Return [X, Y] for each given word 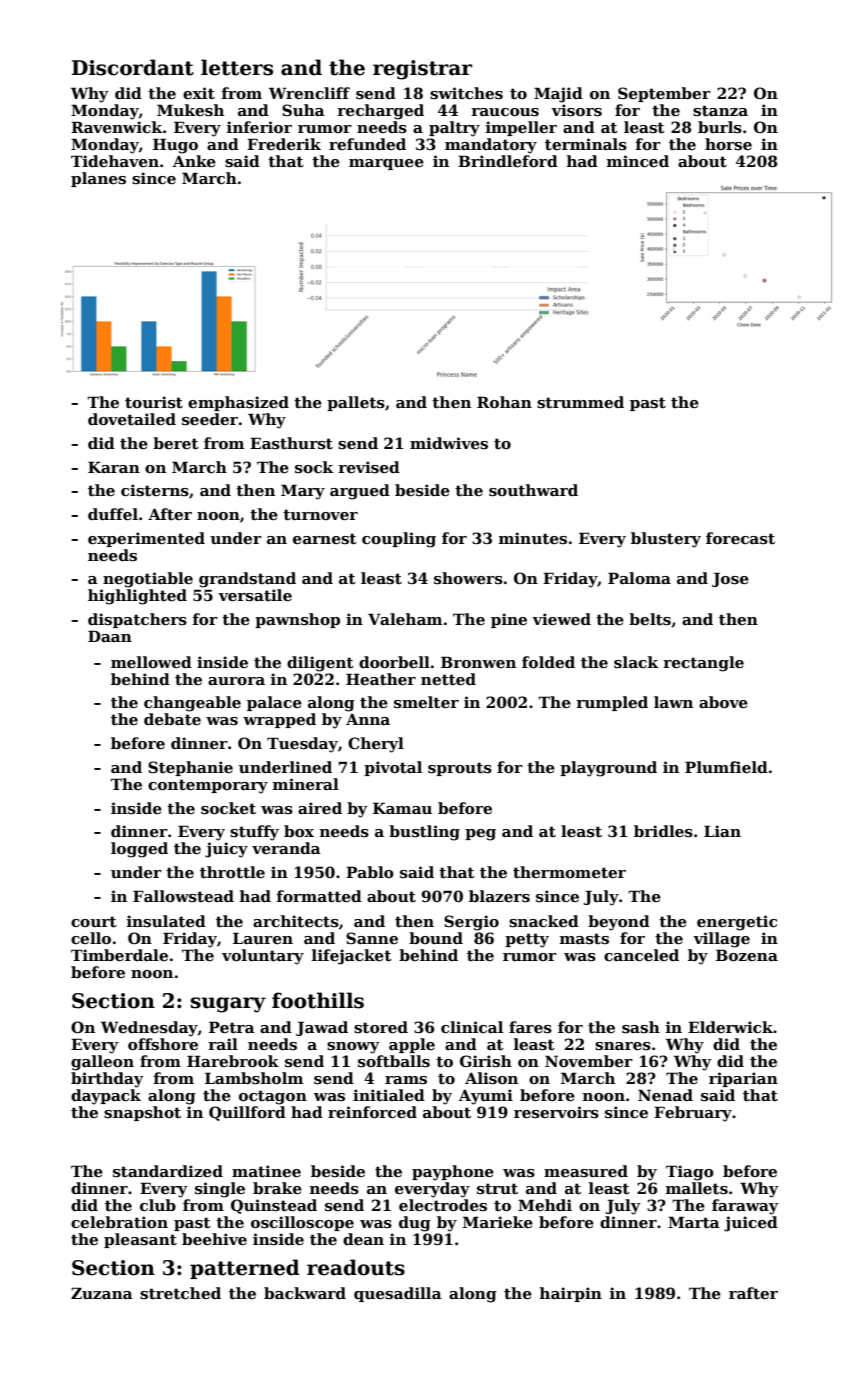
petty [527, 940]
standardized [168, 1171]
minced [638, 161]
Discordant [133, 67]
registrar [422, 70]
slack [636, 662]
